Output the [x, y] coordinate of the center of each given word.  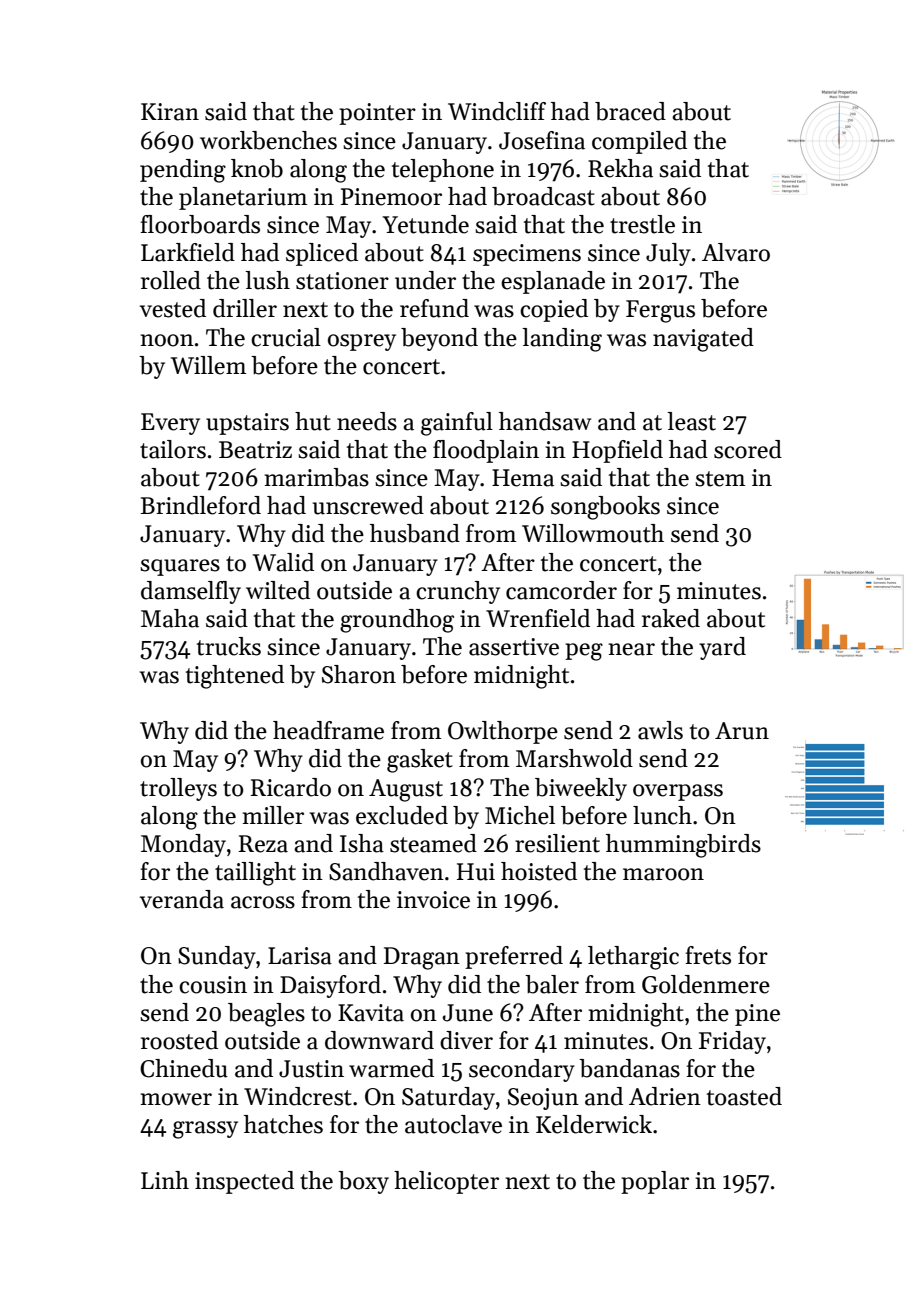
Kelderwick [594, 1124]
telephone [443, 170]
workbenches [268, 140]
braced [630, 111]
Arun [742, 731]
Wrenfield [538, 618]
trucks [229, 646]
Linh [165, 1180]
